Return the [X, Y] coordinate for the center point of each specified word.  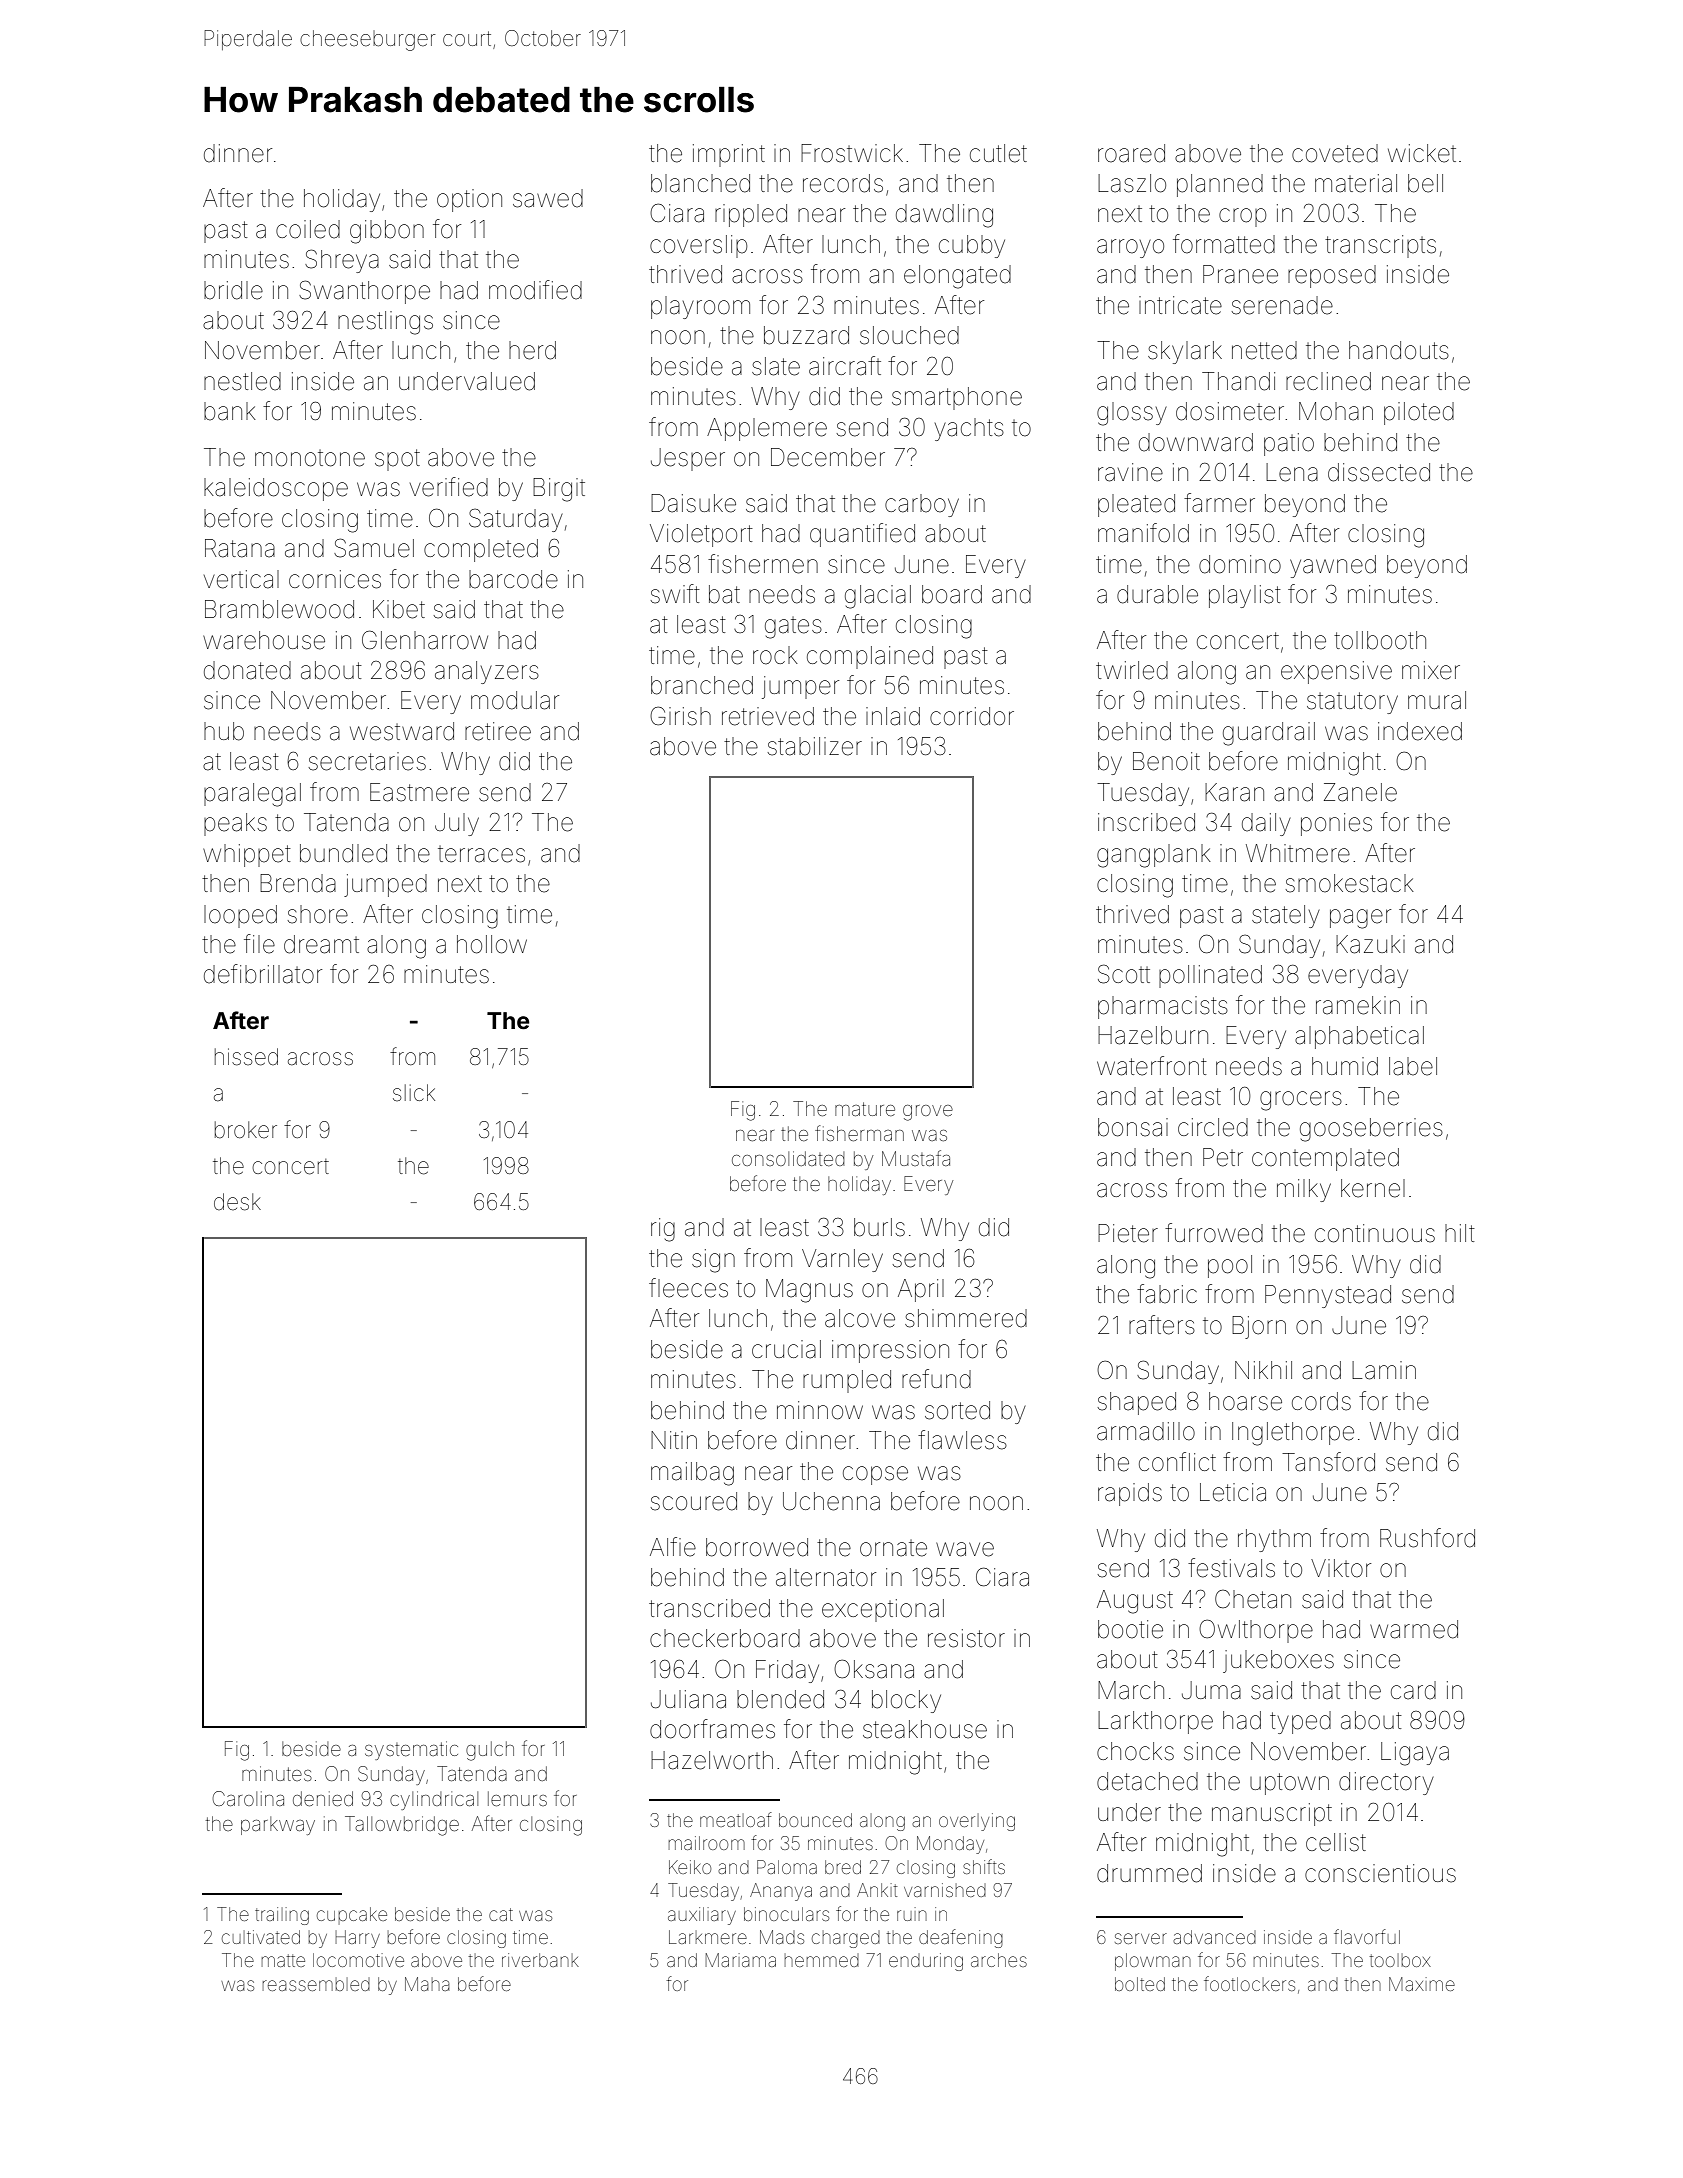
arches [999, 1960]
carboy [922, 505]
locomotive [358, 1960]
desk [237, 1202]
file [259, 944]
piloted [1419, 413]
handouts [1399, 350]
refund [936, 1379]
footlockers [1249, 1983]
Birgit [559, 490]
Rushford [1427, 1538]
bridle [233, 290]
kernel [1373, 1188]
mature [865, 1109]
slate [776, 366]
